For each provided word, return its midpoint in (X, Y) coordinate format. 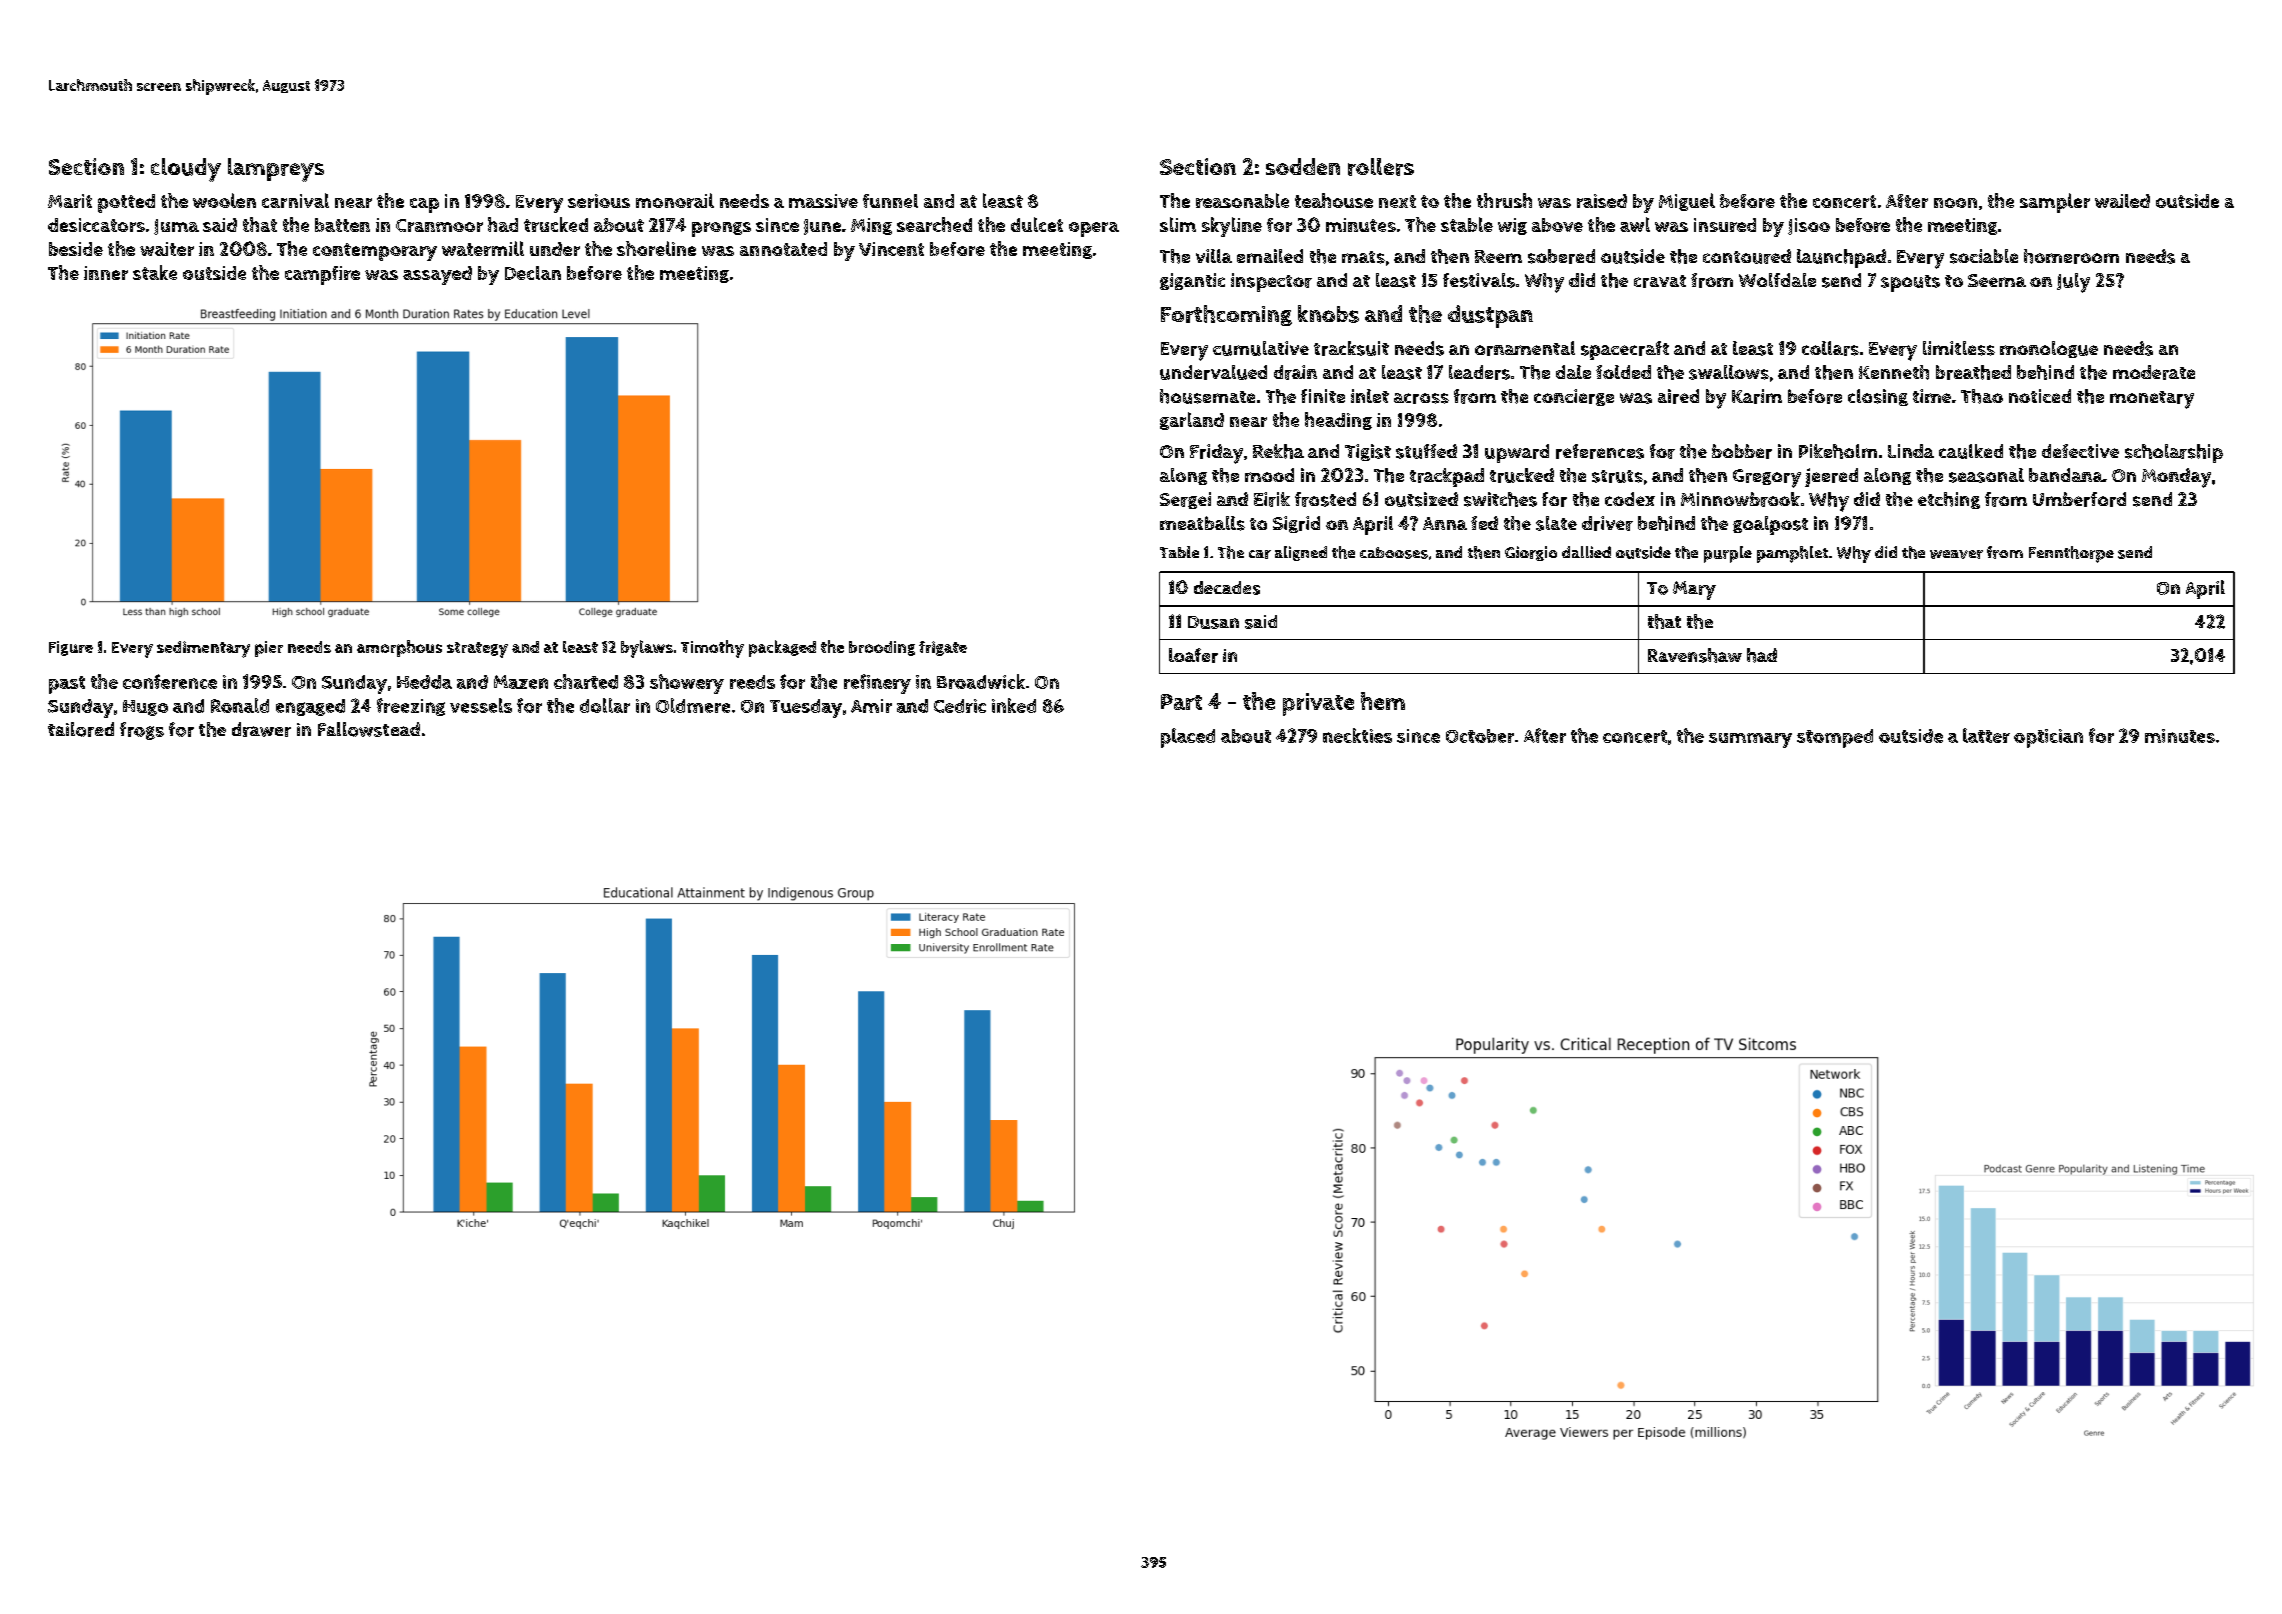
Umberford (2079, 499)
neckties (1357, 735)
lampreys (276, 170)
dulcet (1037, 224)
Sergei (1185, 500)
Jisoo (1809, 226)
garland (1192, 421)
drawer (261, 729)
